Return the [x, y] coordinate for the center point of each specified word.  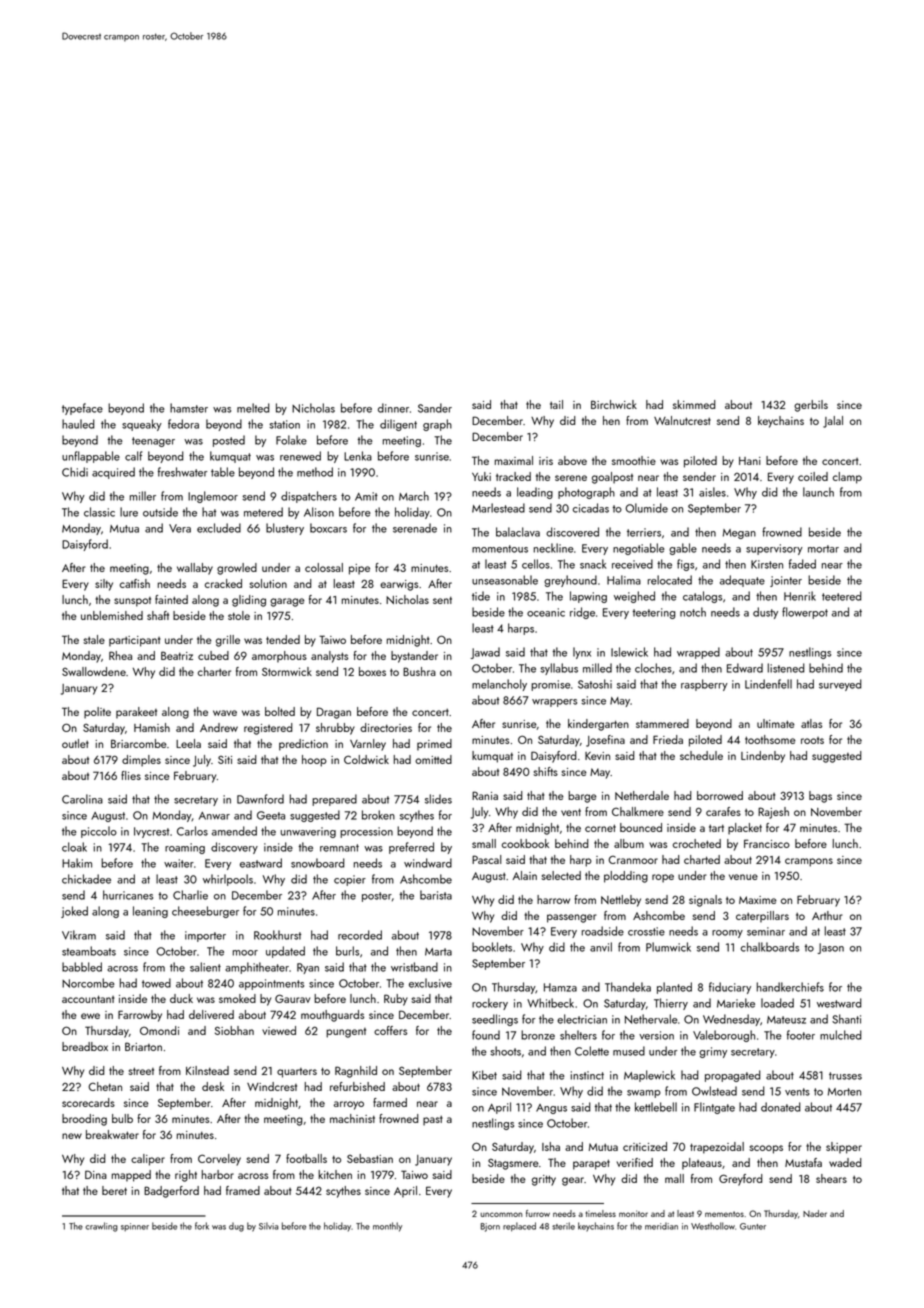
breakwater [112, 1134]
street [141, 1071]
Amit [366, 496]
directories [386, 727]
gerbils [811, 406]
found [486, 1035]
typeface [82, 409]
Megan [739, 534]
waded [845, 1162]
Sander [435, 408]
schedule [701, 755]
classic [99, 512]
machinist [352, 1118]
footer [801, 1035]
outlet [75, 743]
